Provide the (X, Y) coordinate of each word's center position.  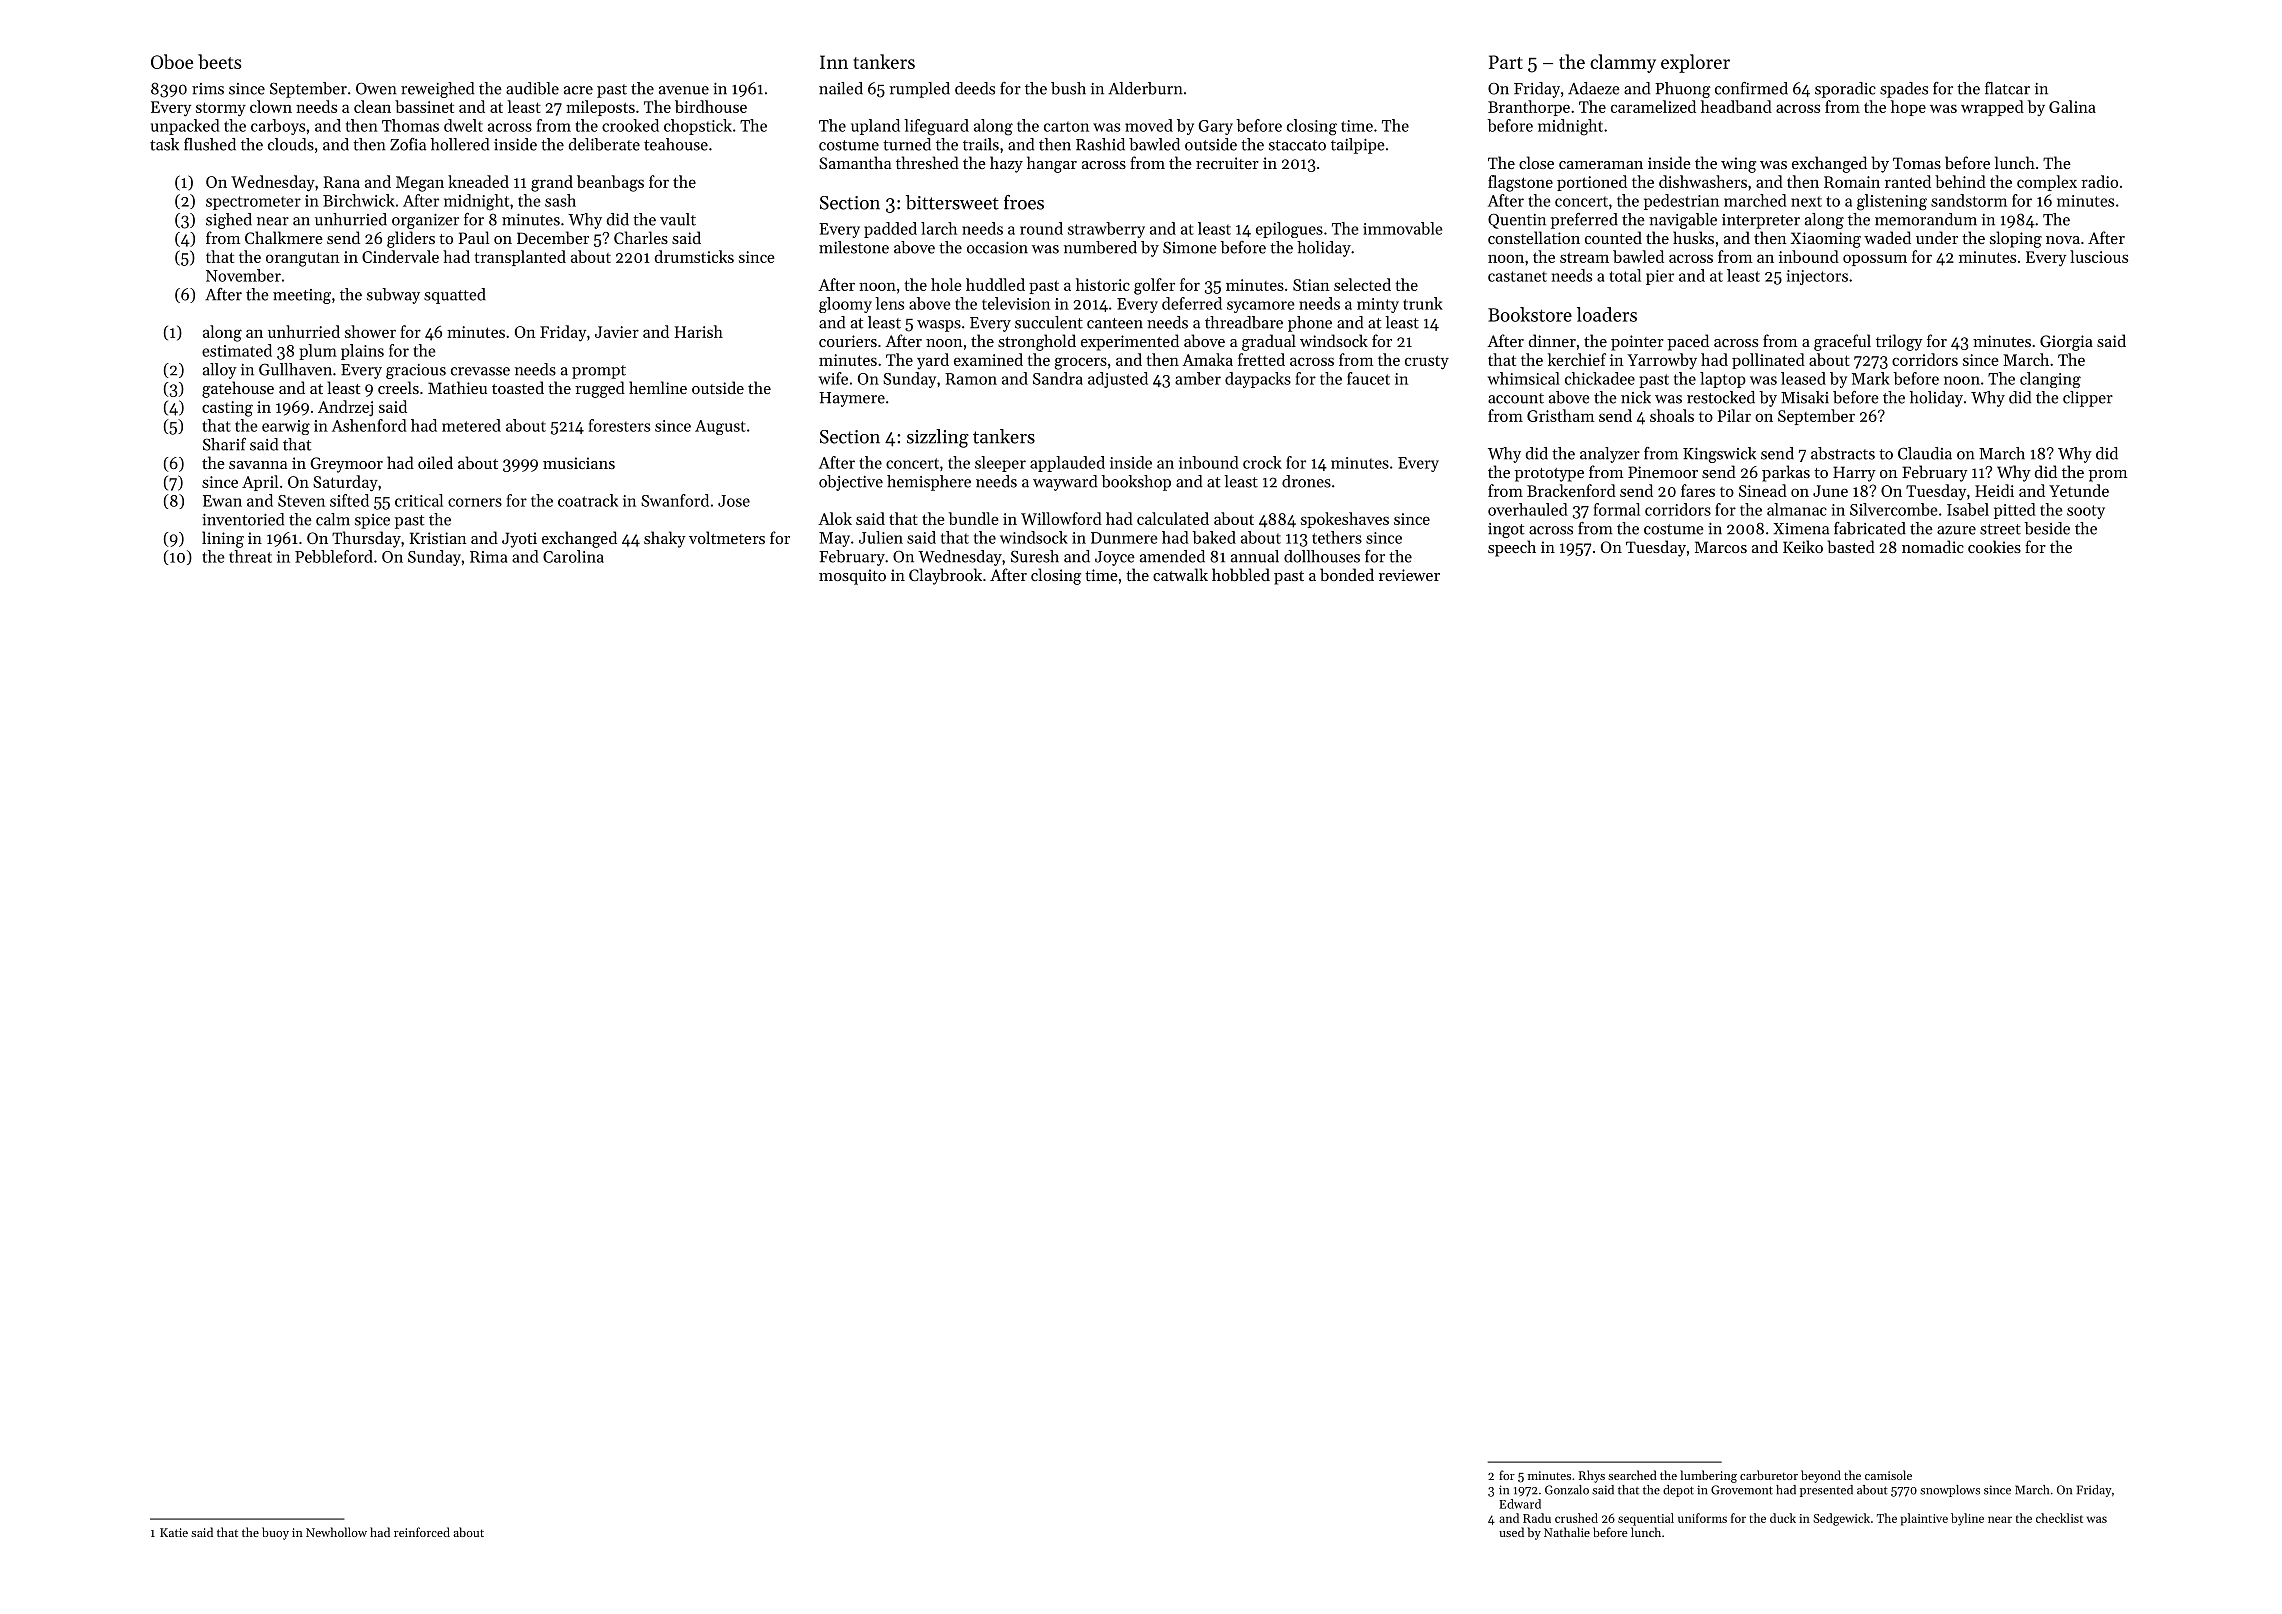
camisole (1888, 1475)
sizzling (938, 438)
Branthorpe (1529, 108)
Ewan (222, 501)
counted (1613, 237)
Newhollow (336, 1532)
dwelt (463, 125)
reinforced (422, 1532)
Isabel (1968, 509)
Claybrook (945, 576)
